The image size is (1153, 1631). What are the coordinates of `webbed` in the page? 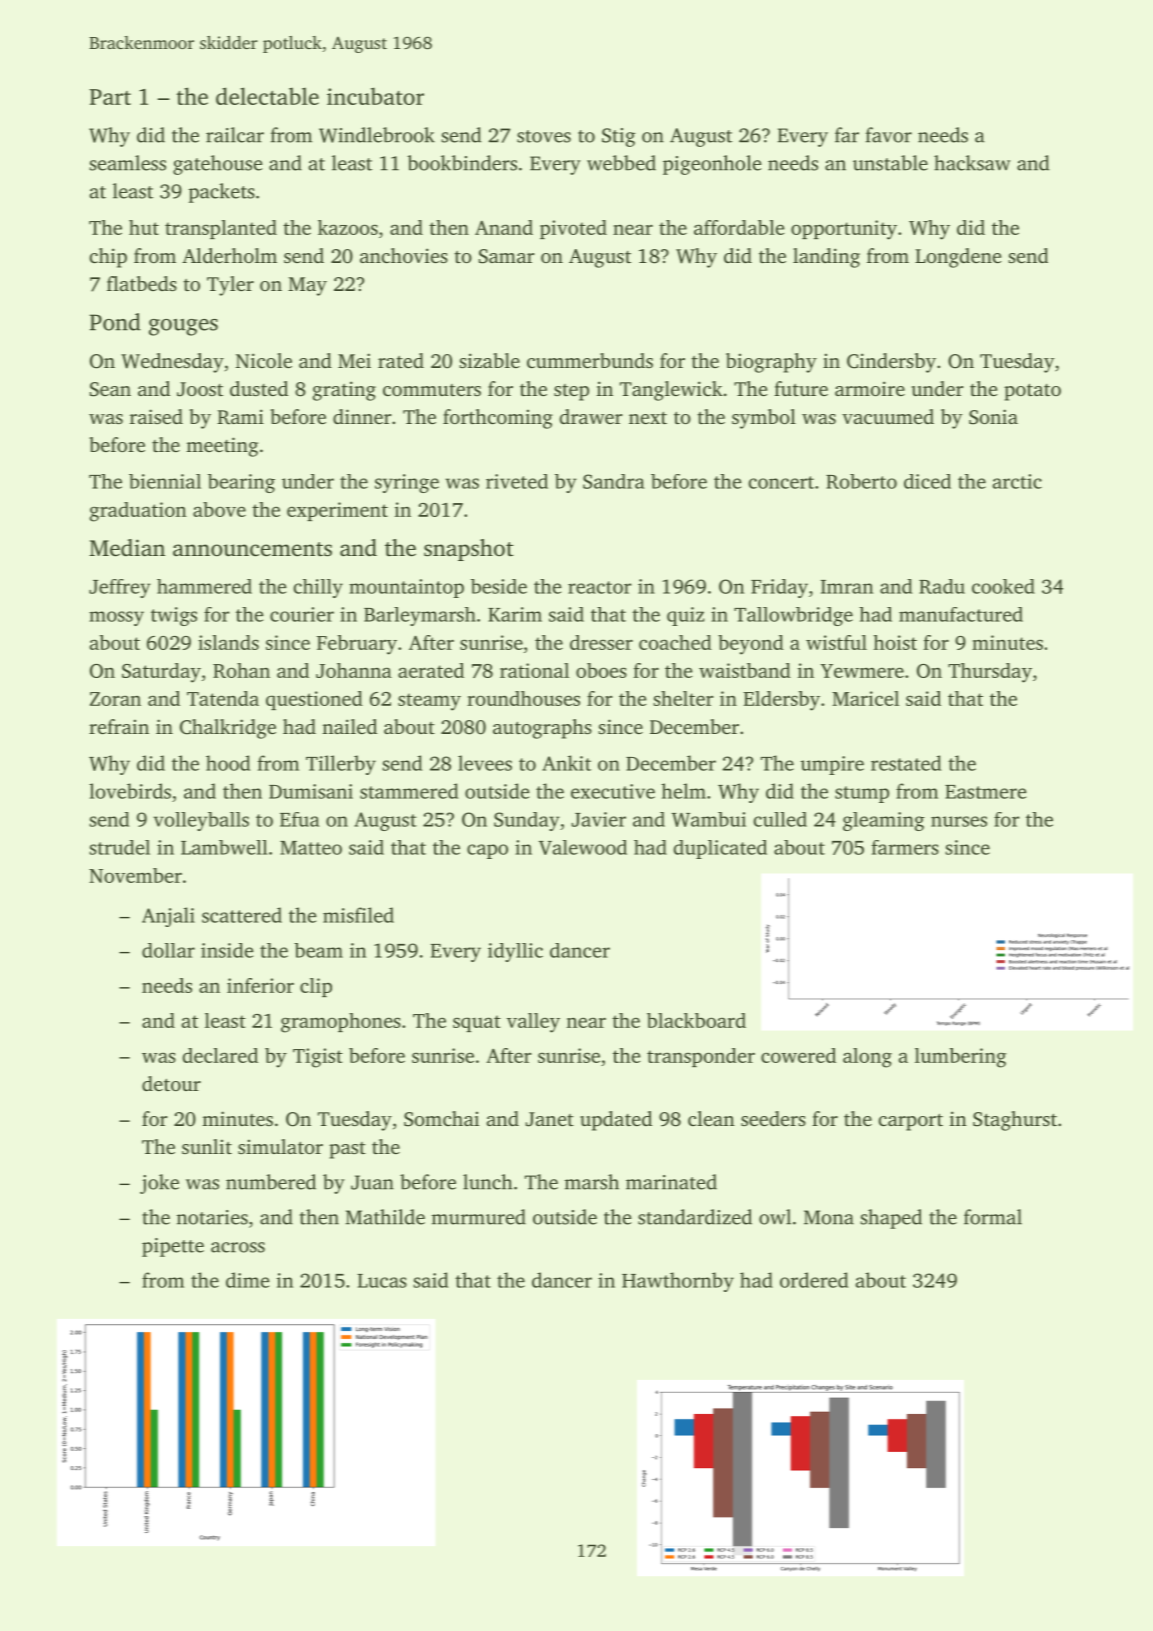 It's located at (621, 163).
